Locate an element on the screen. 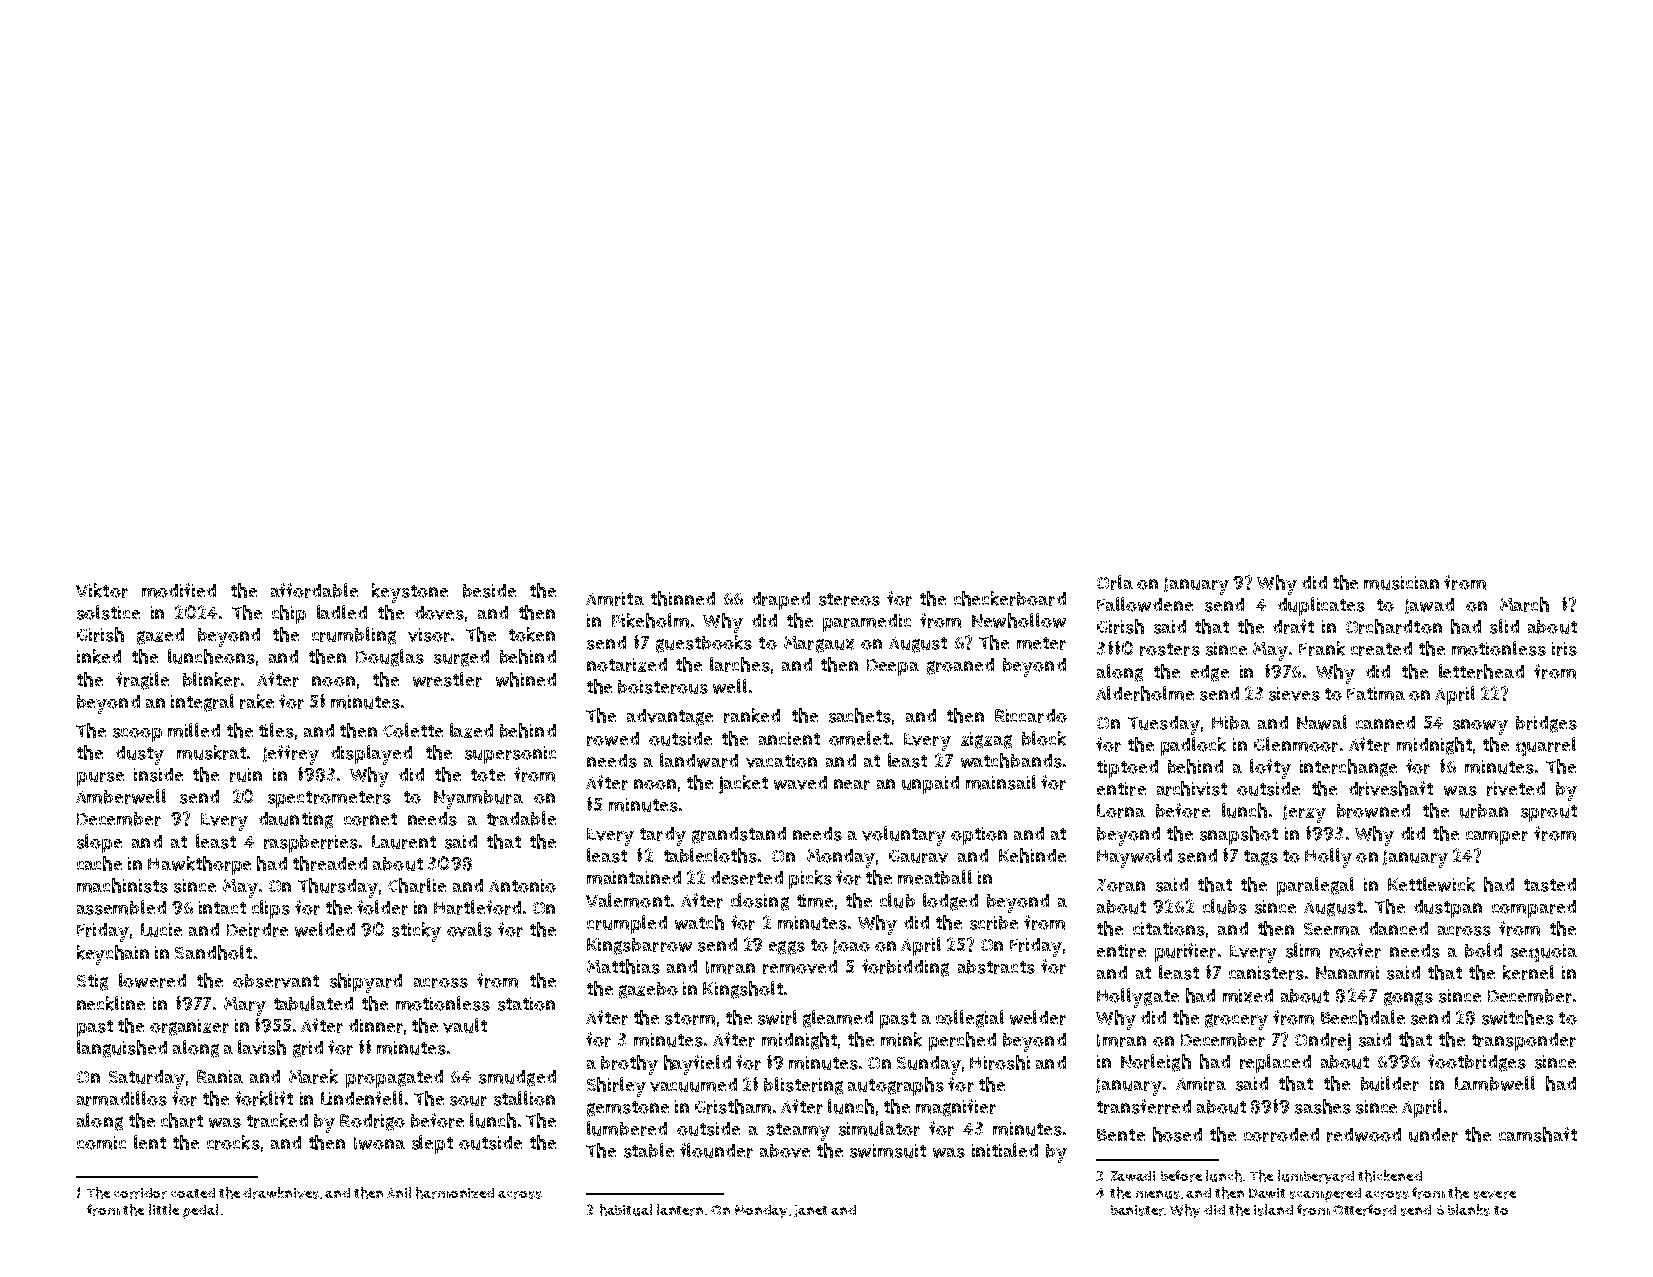 This screenshot has width=1653, height=1277. grocery is located at coordinates (1236, 1022).
